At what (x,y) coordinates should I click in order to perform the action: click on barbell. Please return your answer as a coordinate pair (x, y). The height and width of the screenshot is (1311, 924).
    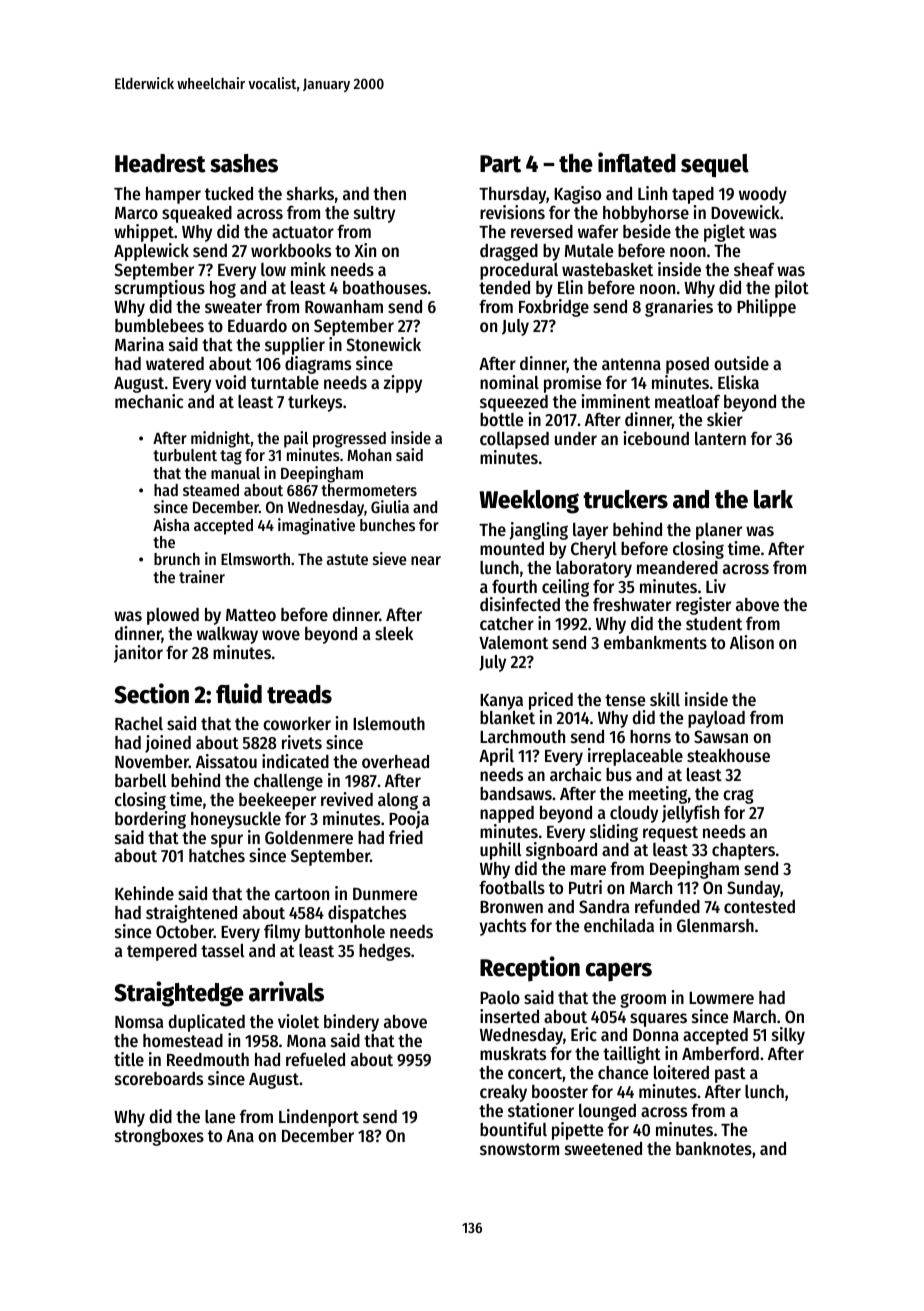
    Looking at the image, I should click on (141, 780).
